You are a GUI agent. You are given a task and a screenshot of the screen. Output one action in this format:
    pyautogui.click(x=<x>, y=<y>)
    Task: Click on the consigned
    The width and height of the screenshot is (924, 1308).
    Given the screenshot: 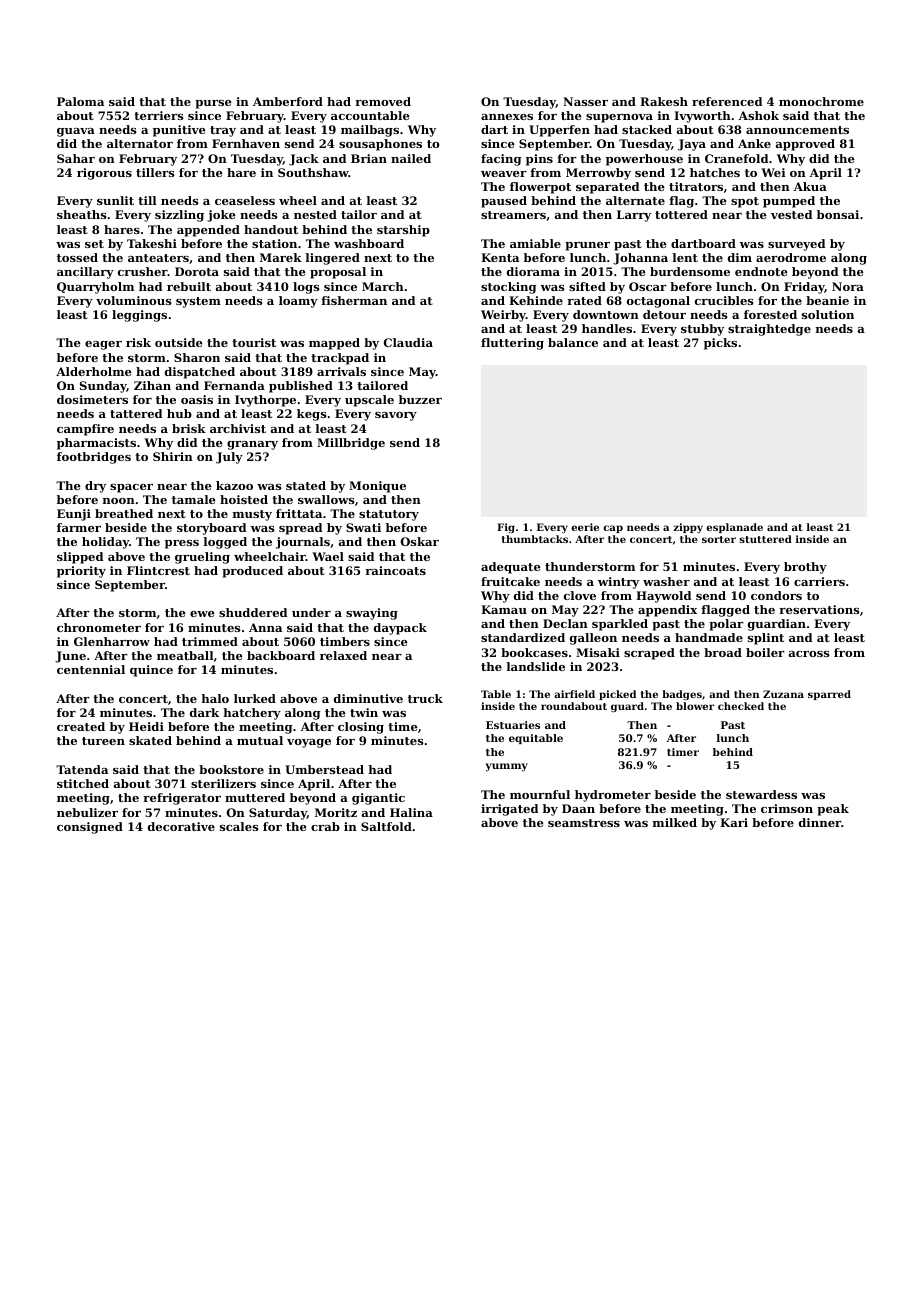 What is the action you would take?
    pyautogui.click(x=90, y=828)
